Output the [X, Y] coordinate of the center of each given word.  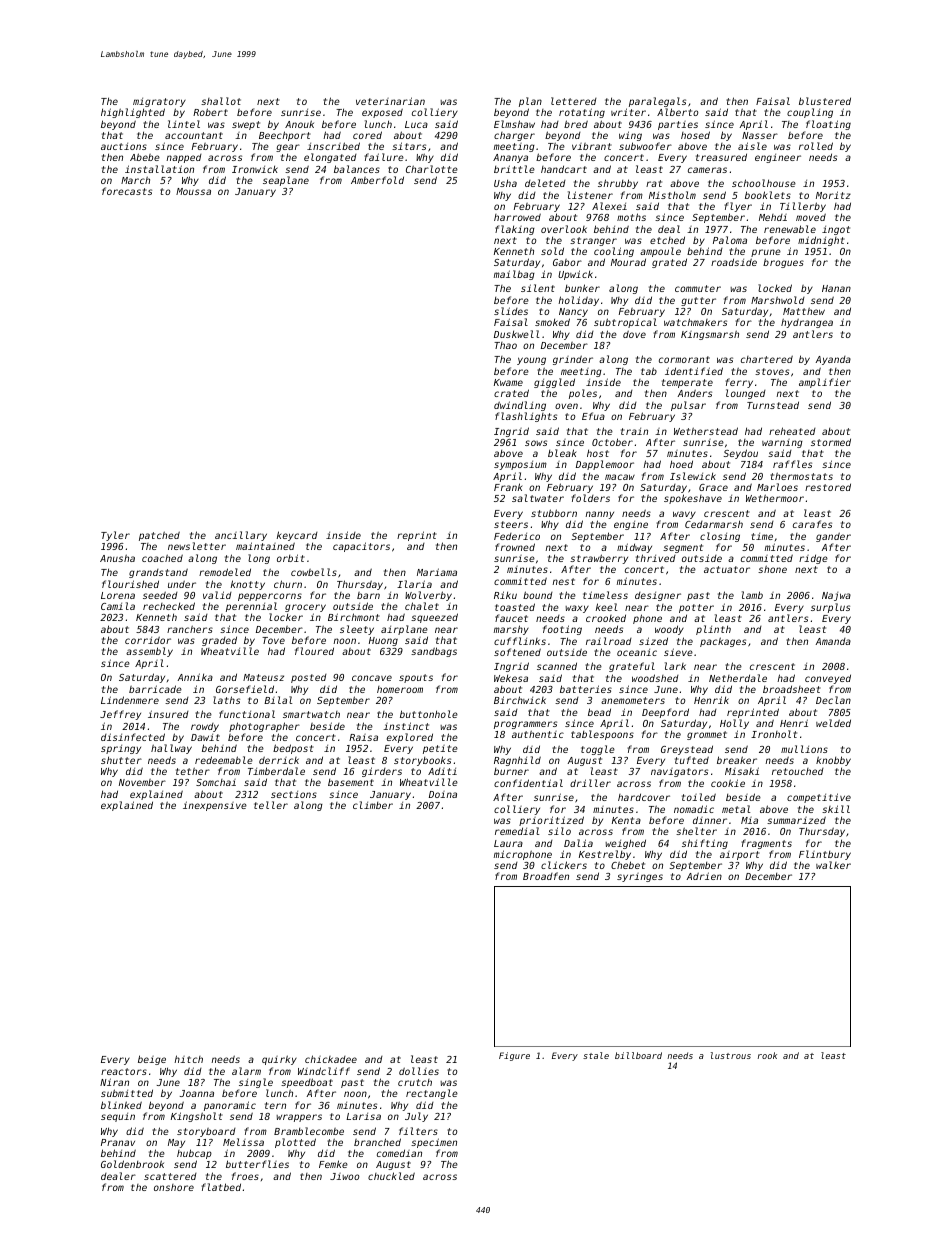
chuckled [391, 1176]
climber [373, 805]
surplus [830, 608]
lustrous [731, 1055]
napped [184, 158]
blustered [825, 101]
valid [217, 595]
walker [833, 865]
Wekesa [511, 678]
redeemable [224, 760]
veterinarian [390, 101]
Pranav [118, 1142]
